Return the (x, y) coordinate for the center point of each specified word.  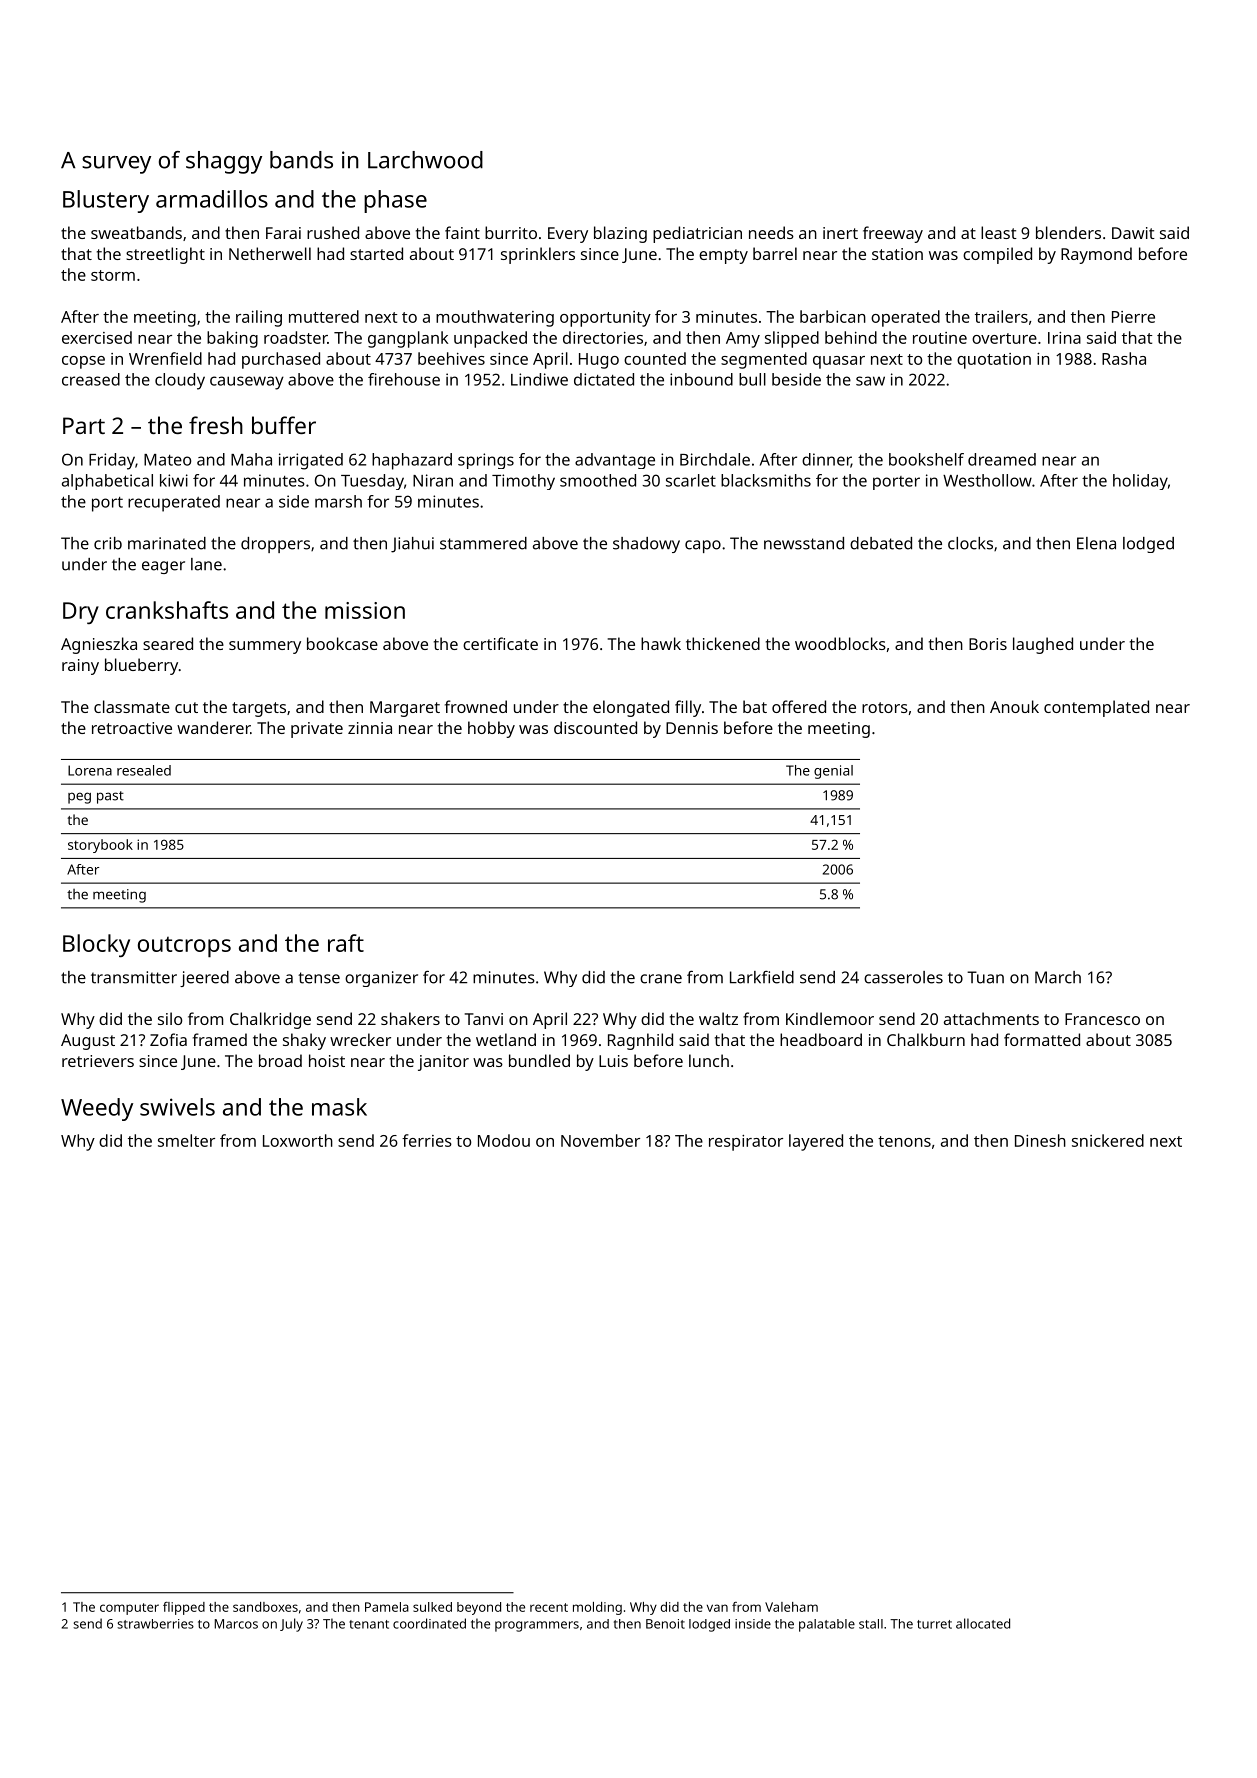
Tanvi (484, 1019)
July (291, 1625)
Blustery (106, 201)
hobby (491, 729)
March (1058, 977)
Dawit (1133, 233)
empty (723, 256)
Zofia (168, 1039)
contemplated (1096, 708)
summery (265, 647)
